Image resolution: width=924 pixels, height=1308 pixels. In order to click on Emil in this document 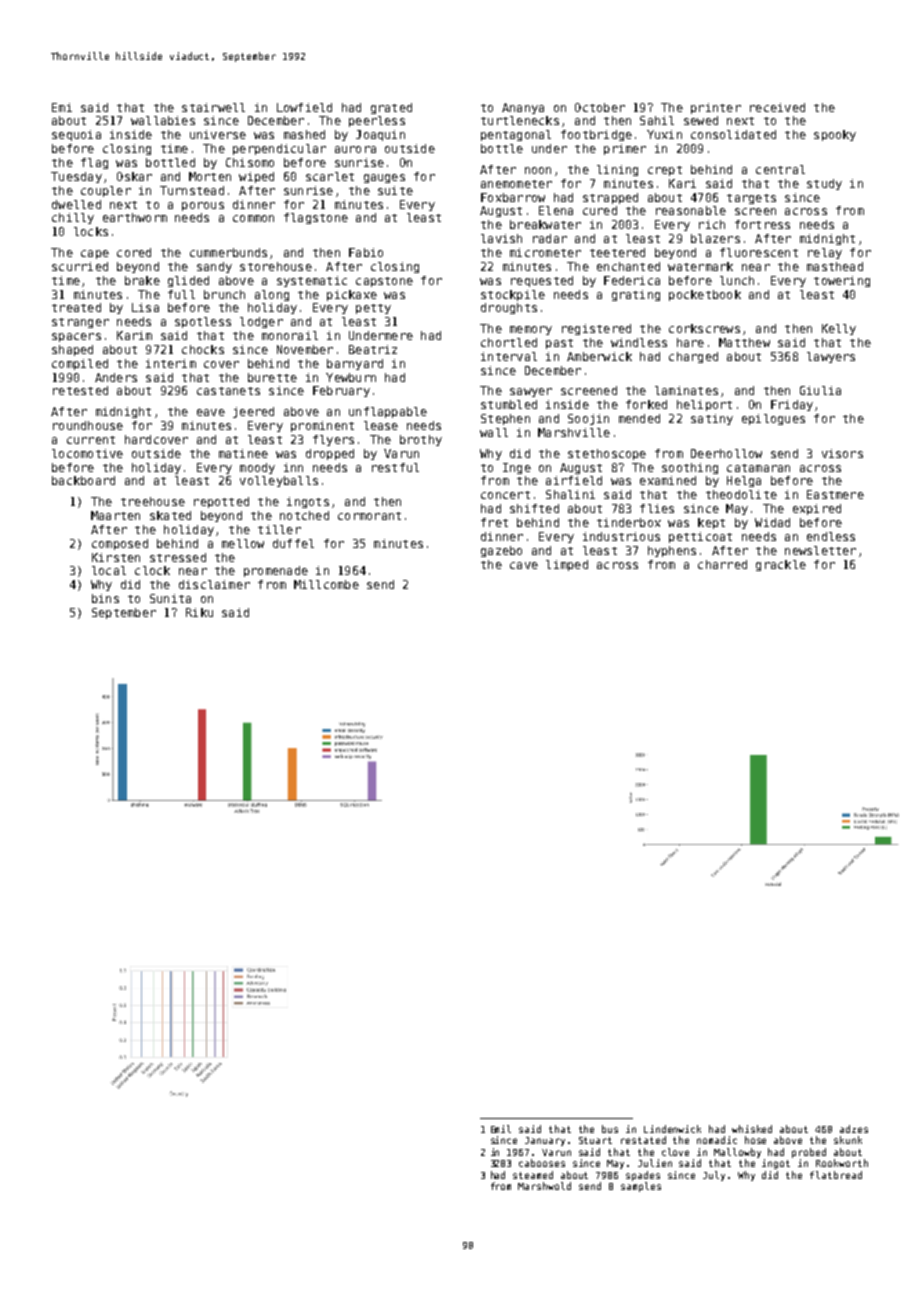, I will do `click(501, 1129)`.
